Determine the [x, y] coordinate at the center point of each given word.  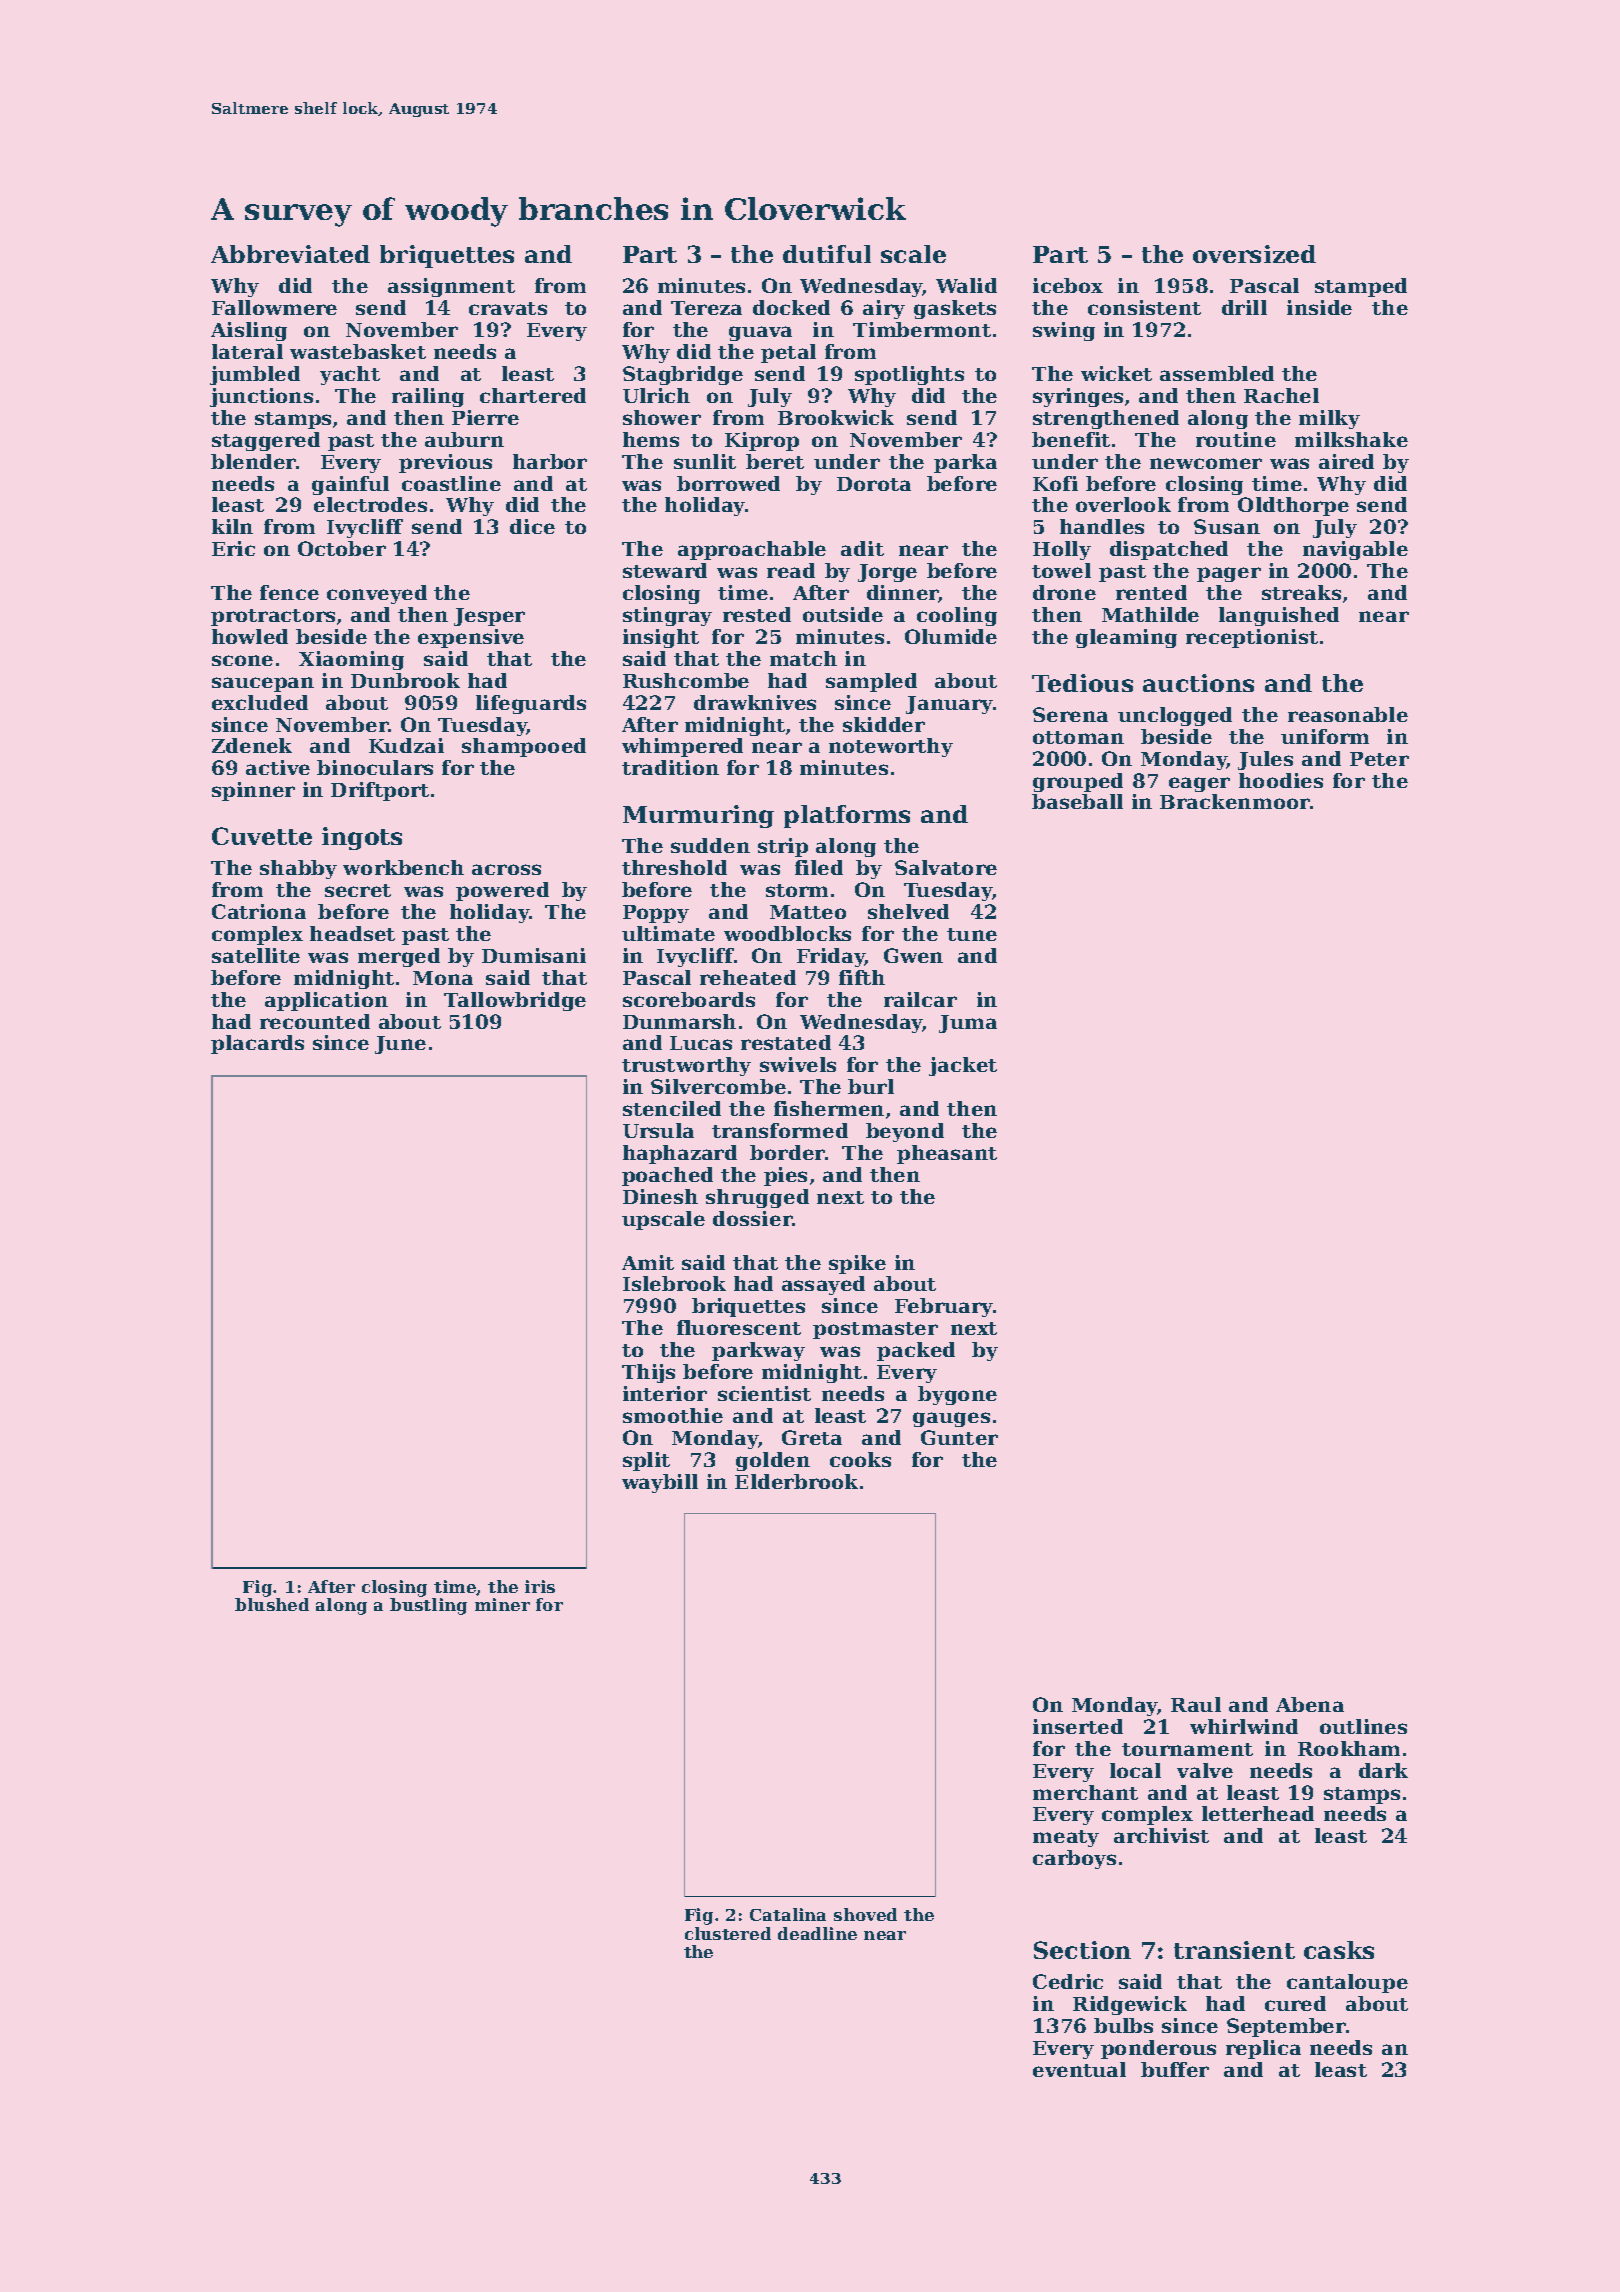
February [944, 1307]
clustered [728, 1933]
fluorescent [739, 1327]
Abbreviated [290, 254]
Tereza [706, 308]
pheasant [947, 1154]
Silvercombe [718, 1086]
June [400, 1045]
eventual [1079, 2069]
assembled [1217, 373]
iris [540, 1586]
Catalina [788, 1914]
